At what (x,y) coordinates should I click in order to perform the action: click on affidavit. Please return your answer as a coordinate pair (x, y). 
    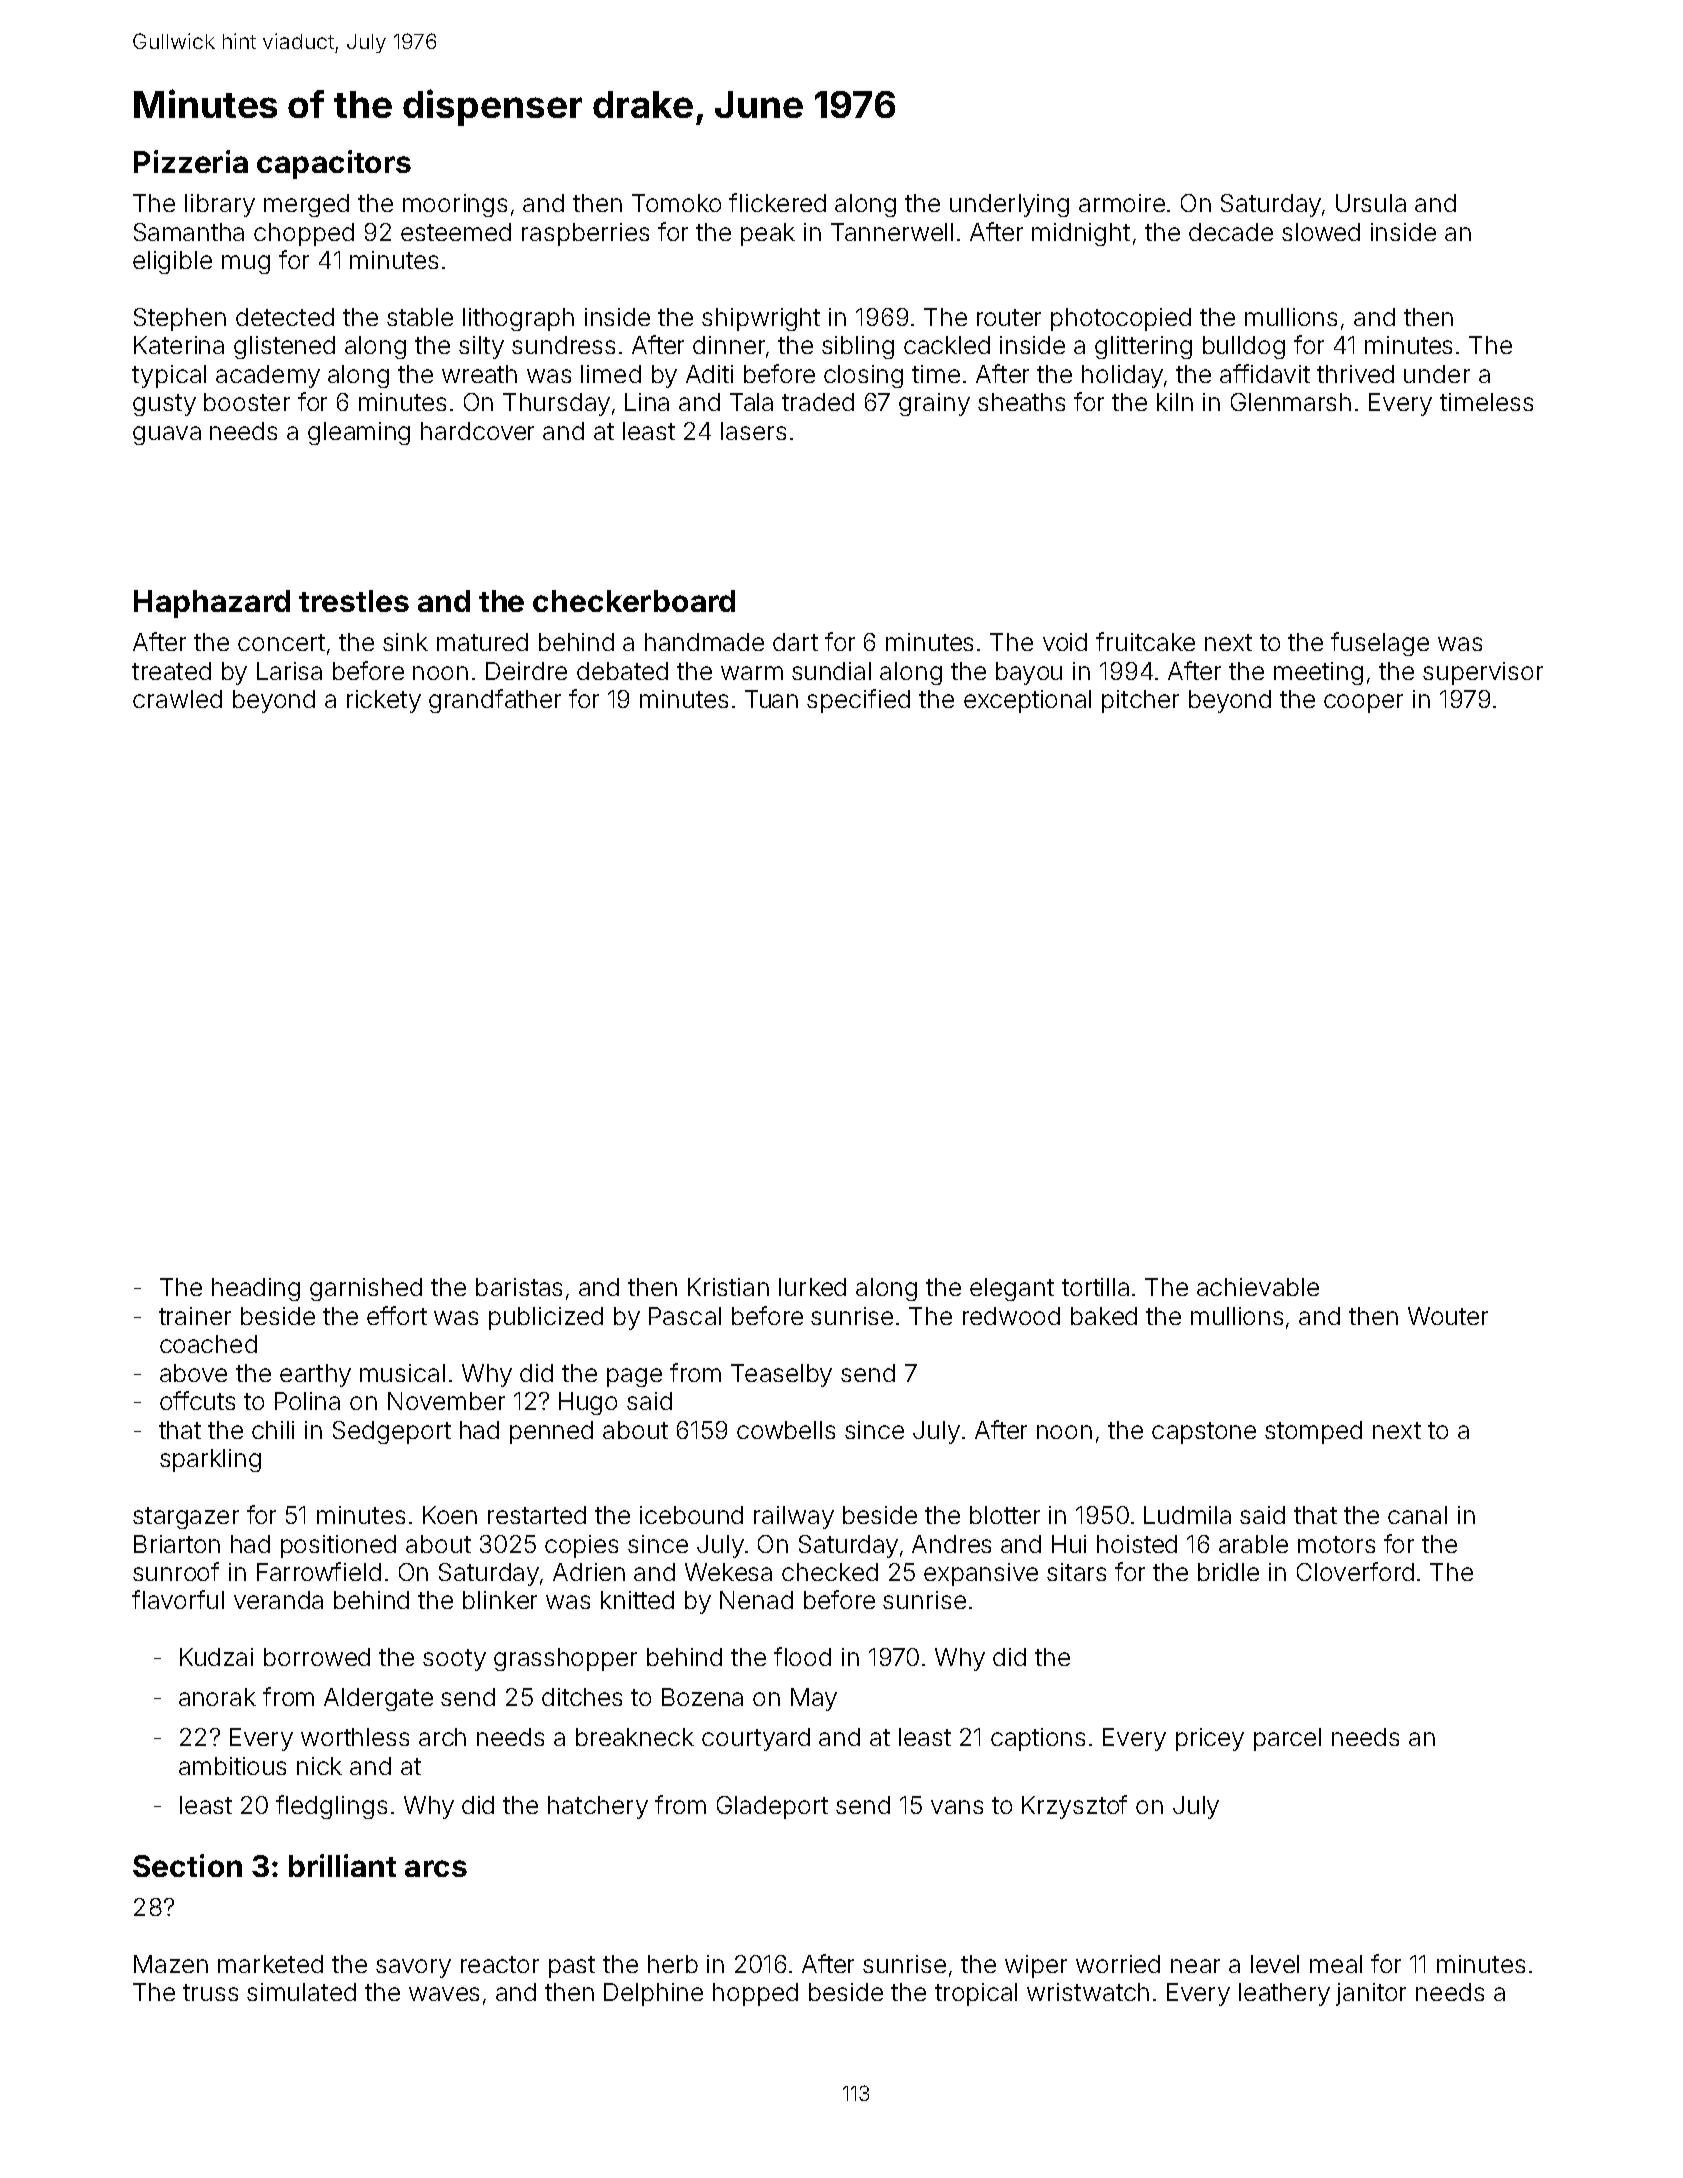
    Looking at the image, I should click on (1265, 373).
